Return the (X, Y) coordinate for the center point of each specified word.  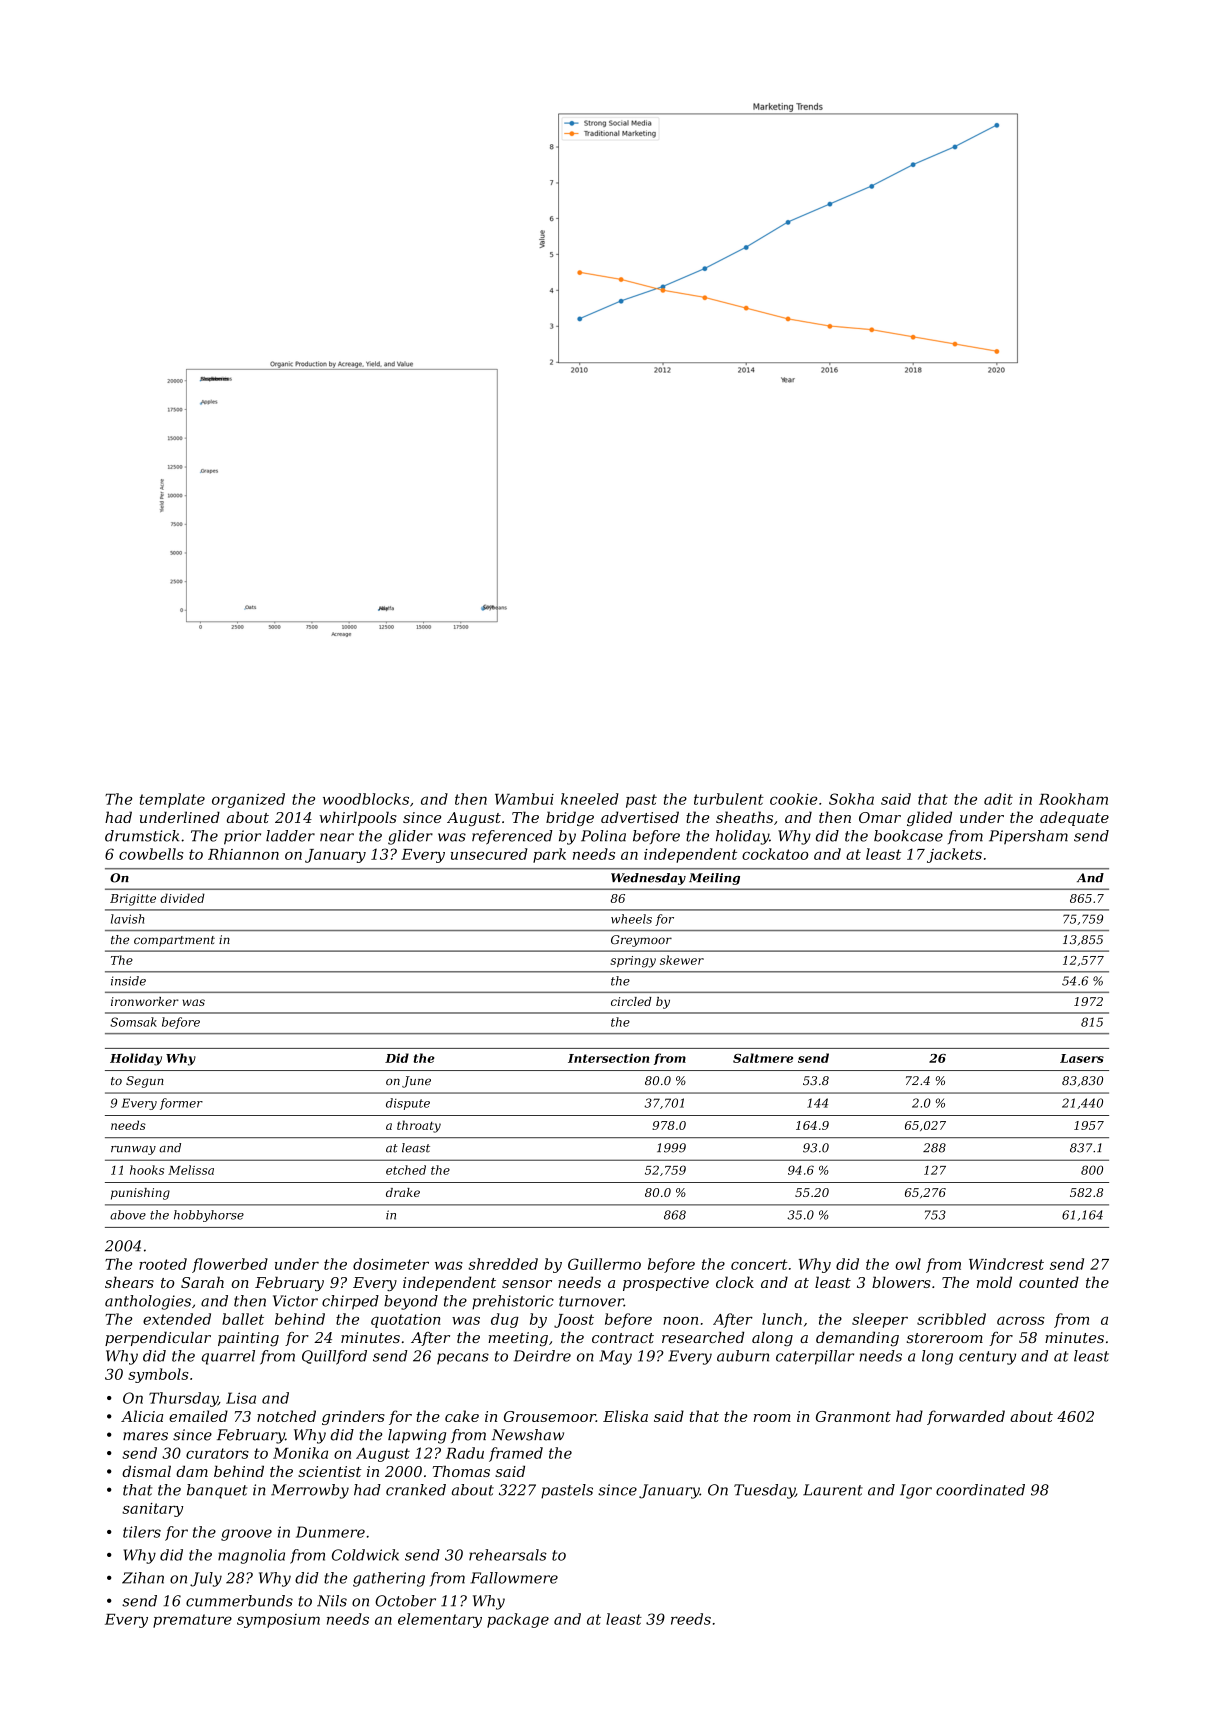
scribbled (951, 1319)
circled (631, 1001)
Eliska (625, 1416)
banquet (217, 1491)
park (549, 855)
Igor (916, 1491)
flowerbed (230, 1265)
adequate (1074, 818)
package (518, 1620)
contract (623, 1338)
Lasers (1082, 1058)
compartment (174, 941)
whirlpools (358, 818)
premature (192, 1621)
